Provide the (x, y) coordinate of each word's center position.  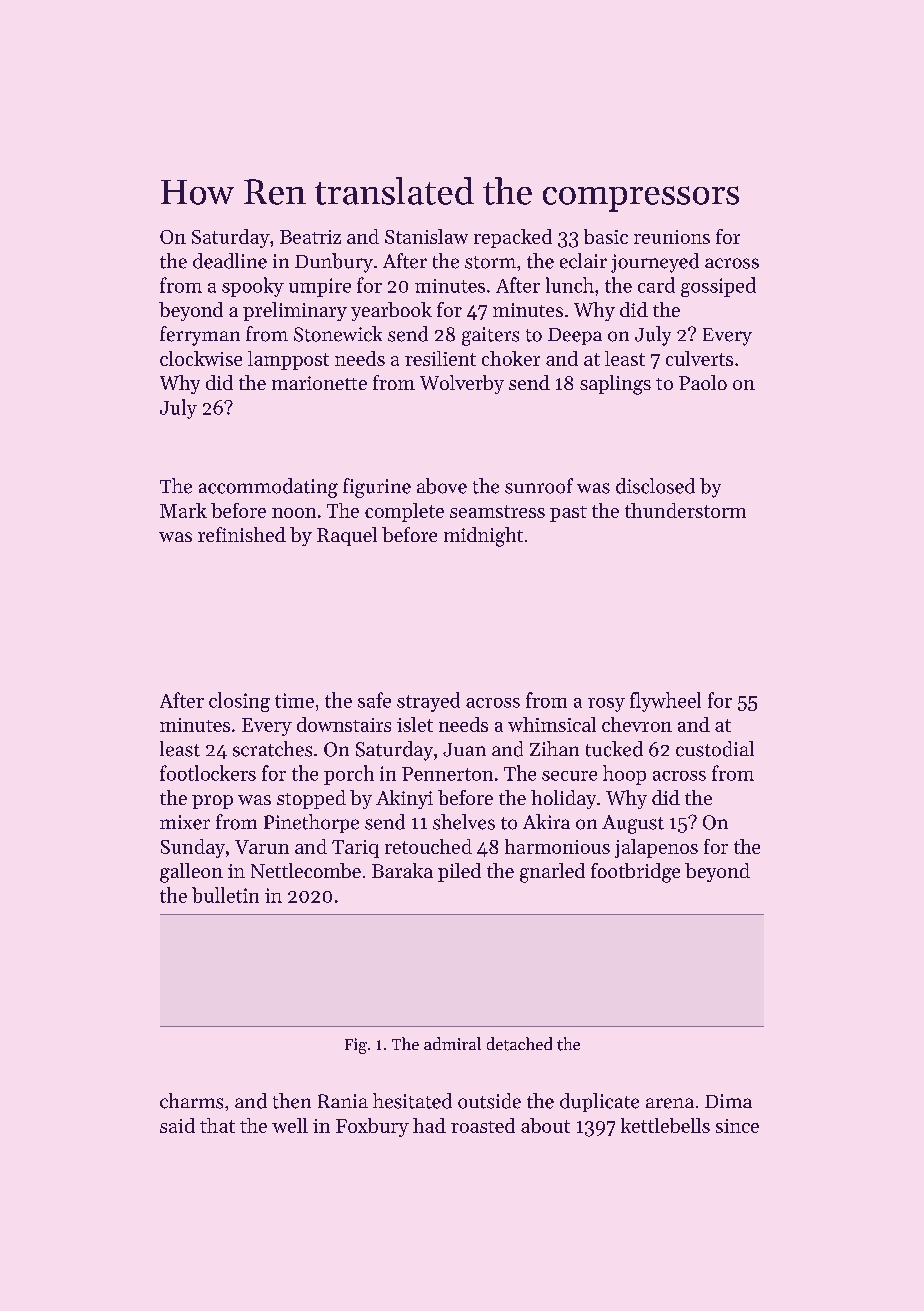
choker (511, 358)
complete (404, 512)
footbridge (635, 873)
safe (374, 700)
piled (459, 872)
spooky (253, 287)
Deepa (575, 336)
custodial (715, 749)
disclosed (655, 486)
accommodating (268, 488)
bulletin (225, 895)
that (217, 1125)
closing (239, 702)
